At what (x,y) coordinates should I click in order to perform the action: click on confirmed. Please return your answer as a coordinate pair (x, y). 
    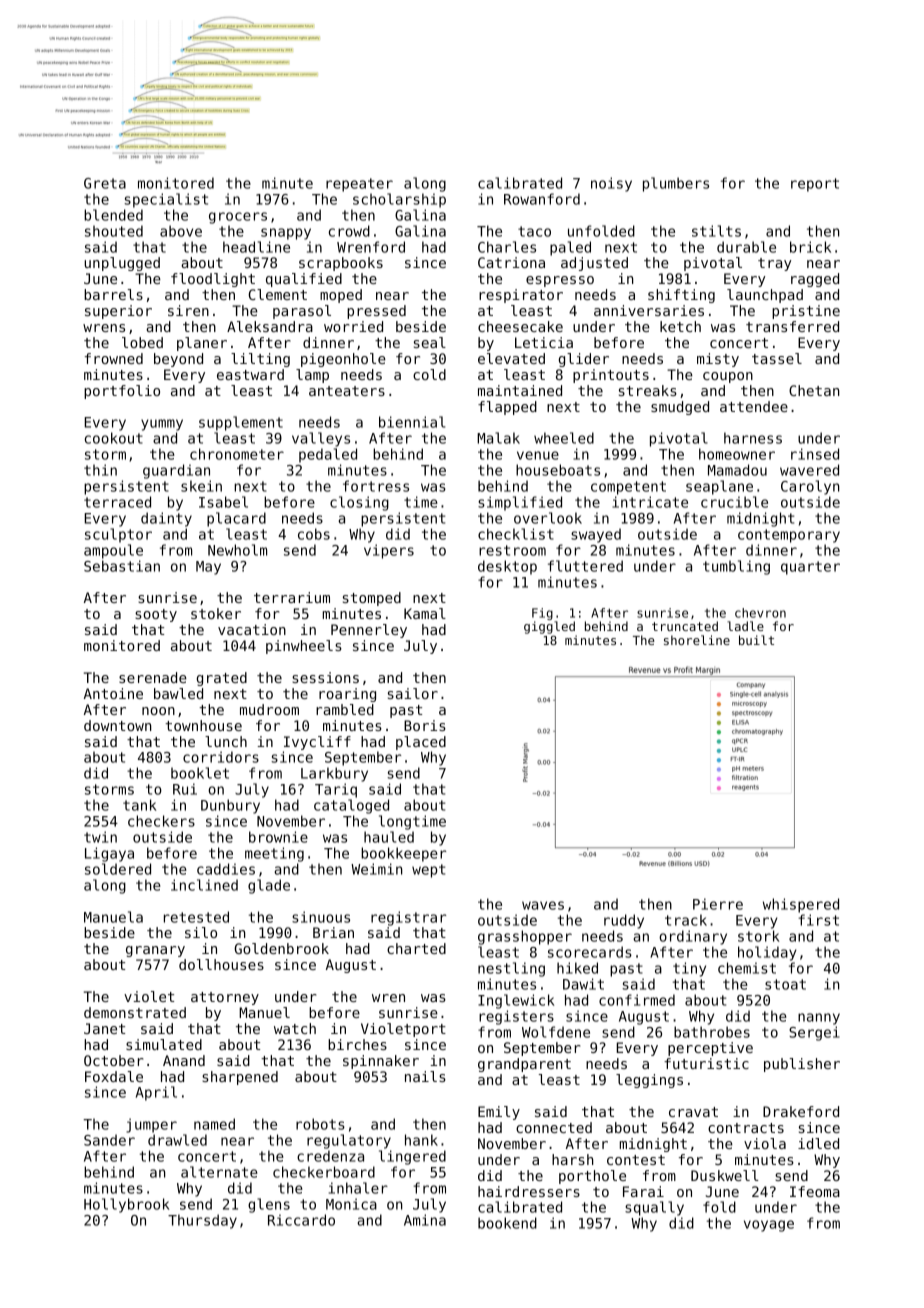
    Looking at the image, I should click on (637, 1000).
